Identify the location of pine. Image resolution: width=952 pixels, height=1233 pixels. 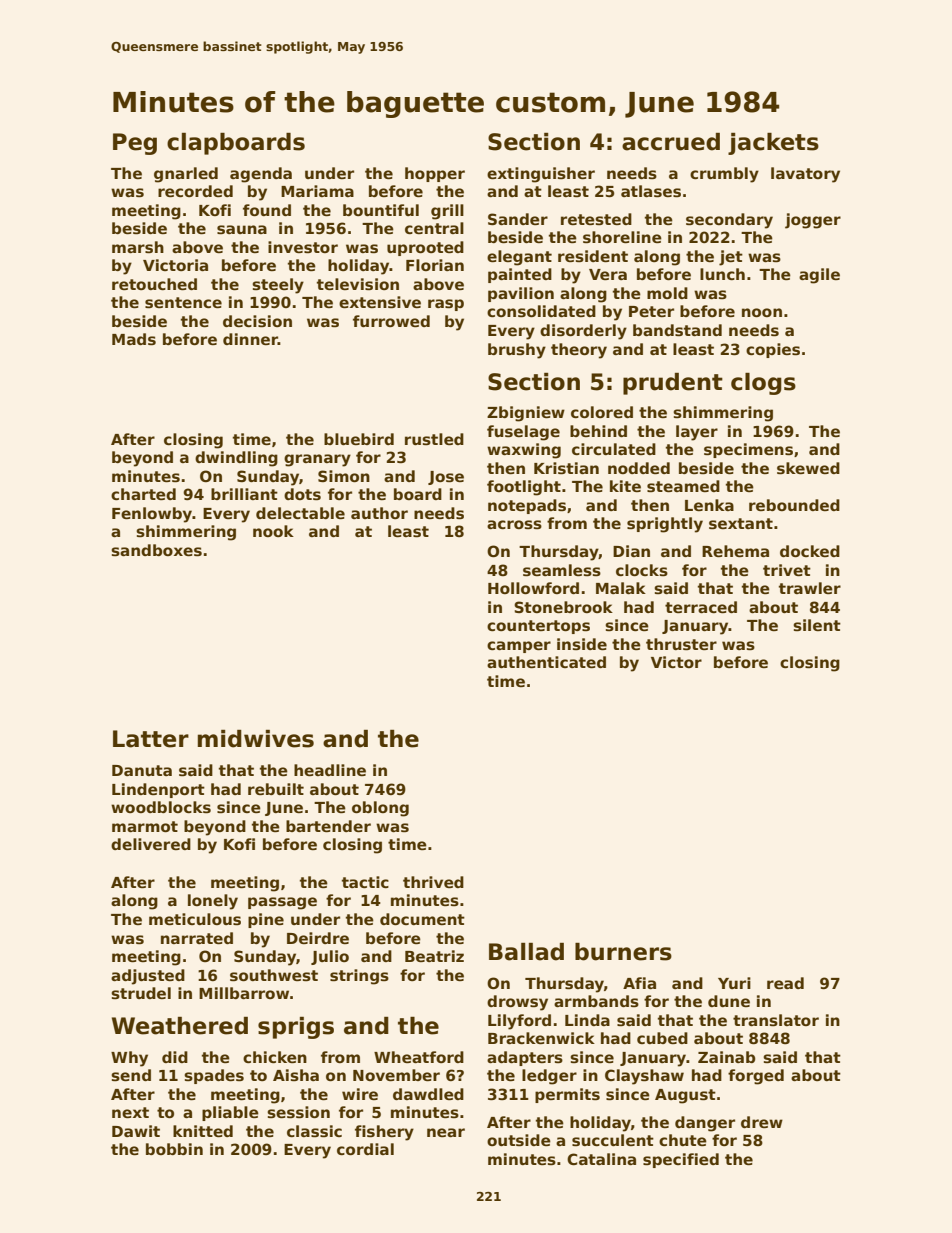
(266, 920).
